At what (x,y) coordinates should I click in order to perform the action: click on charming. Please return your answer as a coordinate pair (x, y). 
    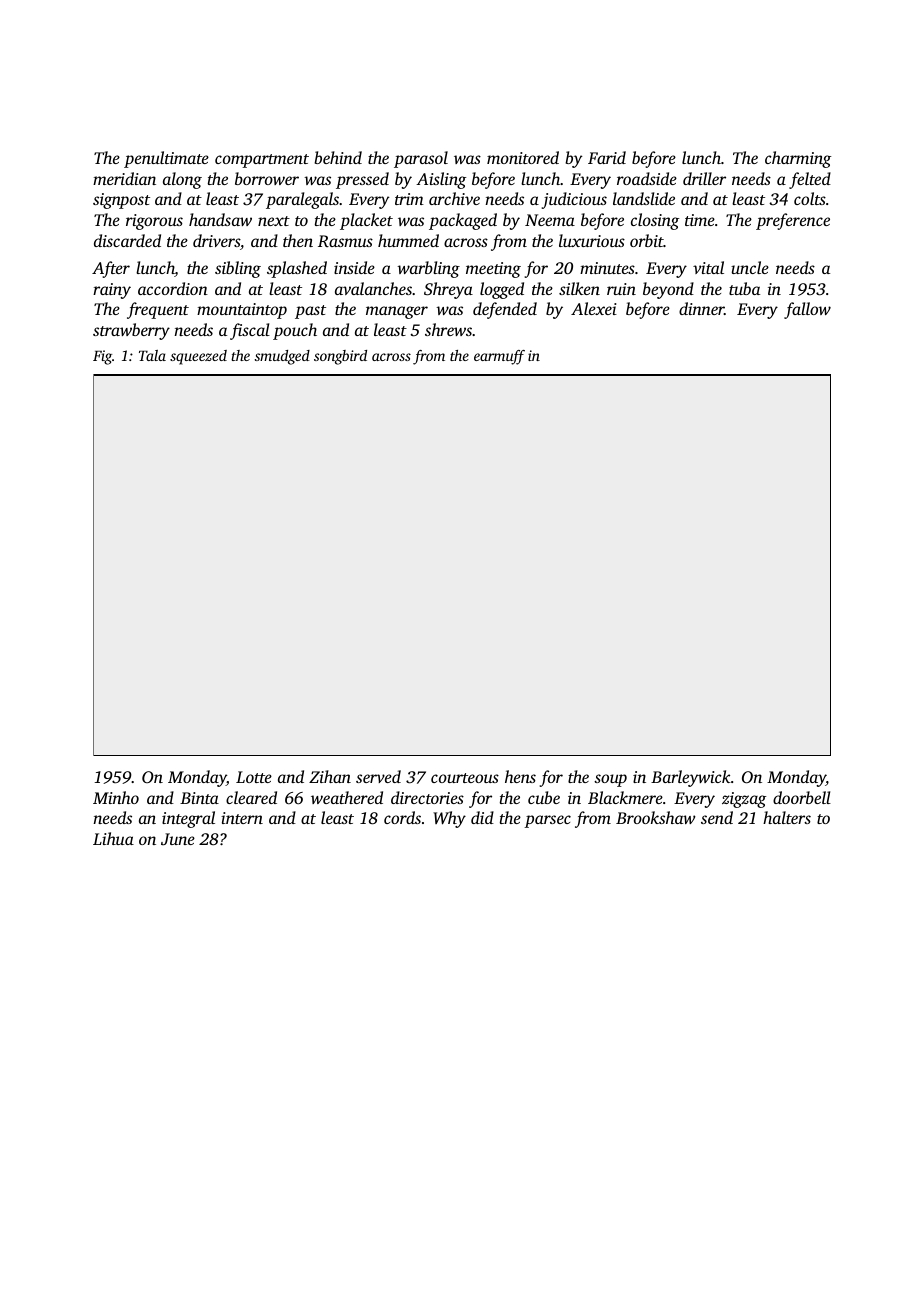
    Looking at the image, I should click on (798, 159).
